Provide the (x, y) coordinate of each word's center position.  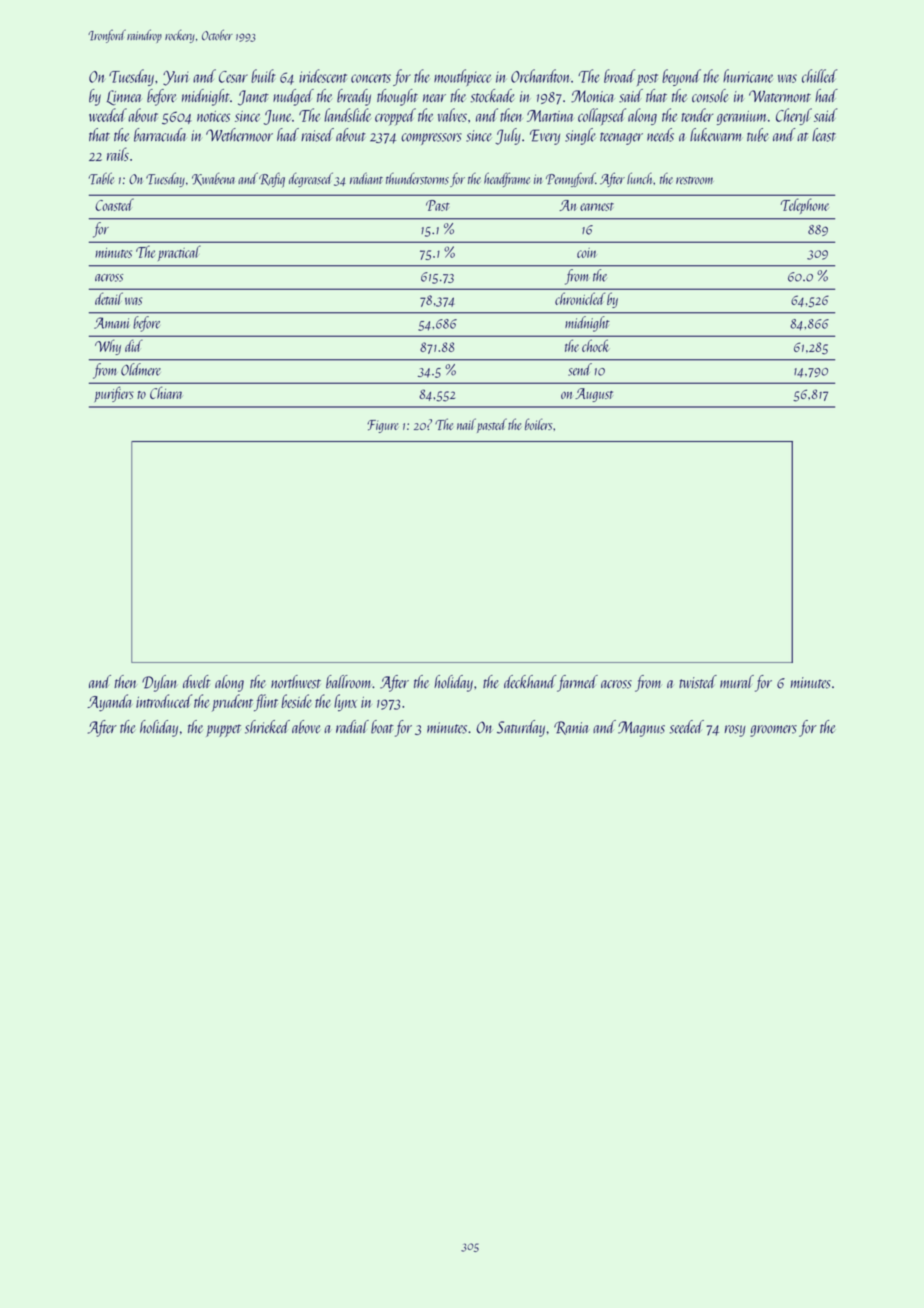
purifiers (114, 394)
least (824, 135)
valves (452, 115)
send (580, 369)
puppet (223, 730)
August (594, 395)
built (263, 76)
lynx (345, 703)
